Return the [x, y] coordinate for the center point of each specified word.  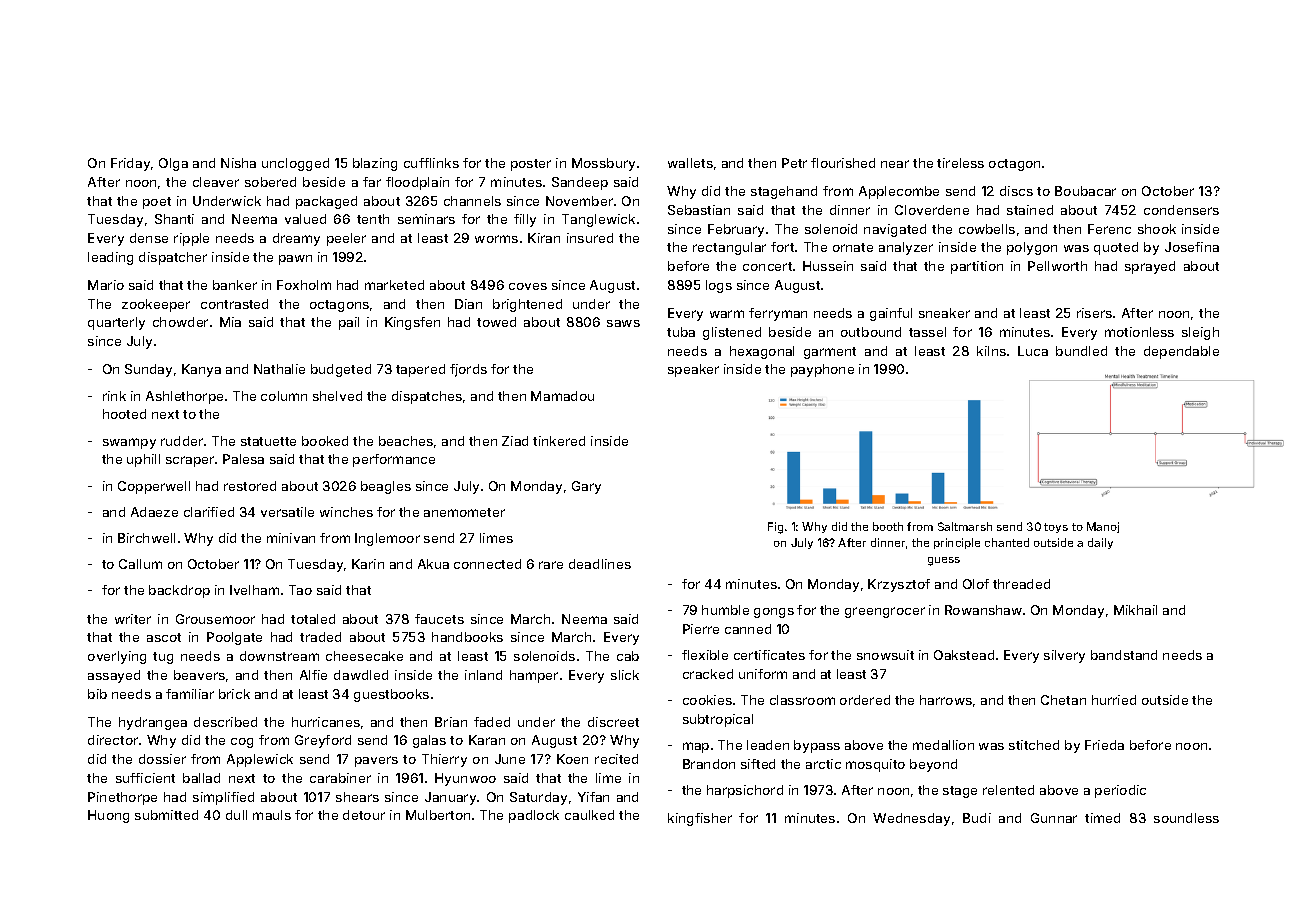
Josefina [1192, 247]
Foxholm [304, 285]
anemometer [464, 512]
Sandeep [580, 183]
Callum [140, 564]
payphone [822, 370]
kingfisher [700, 819]
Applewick [260, 760]
